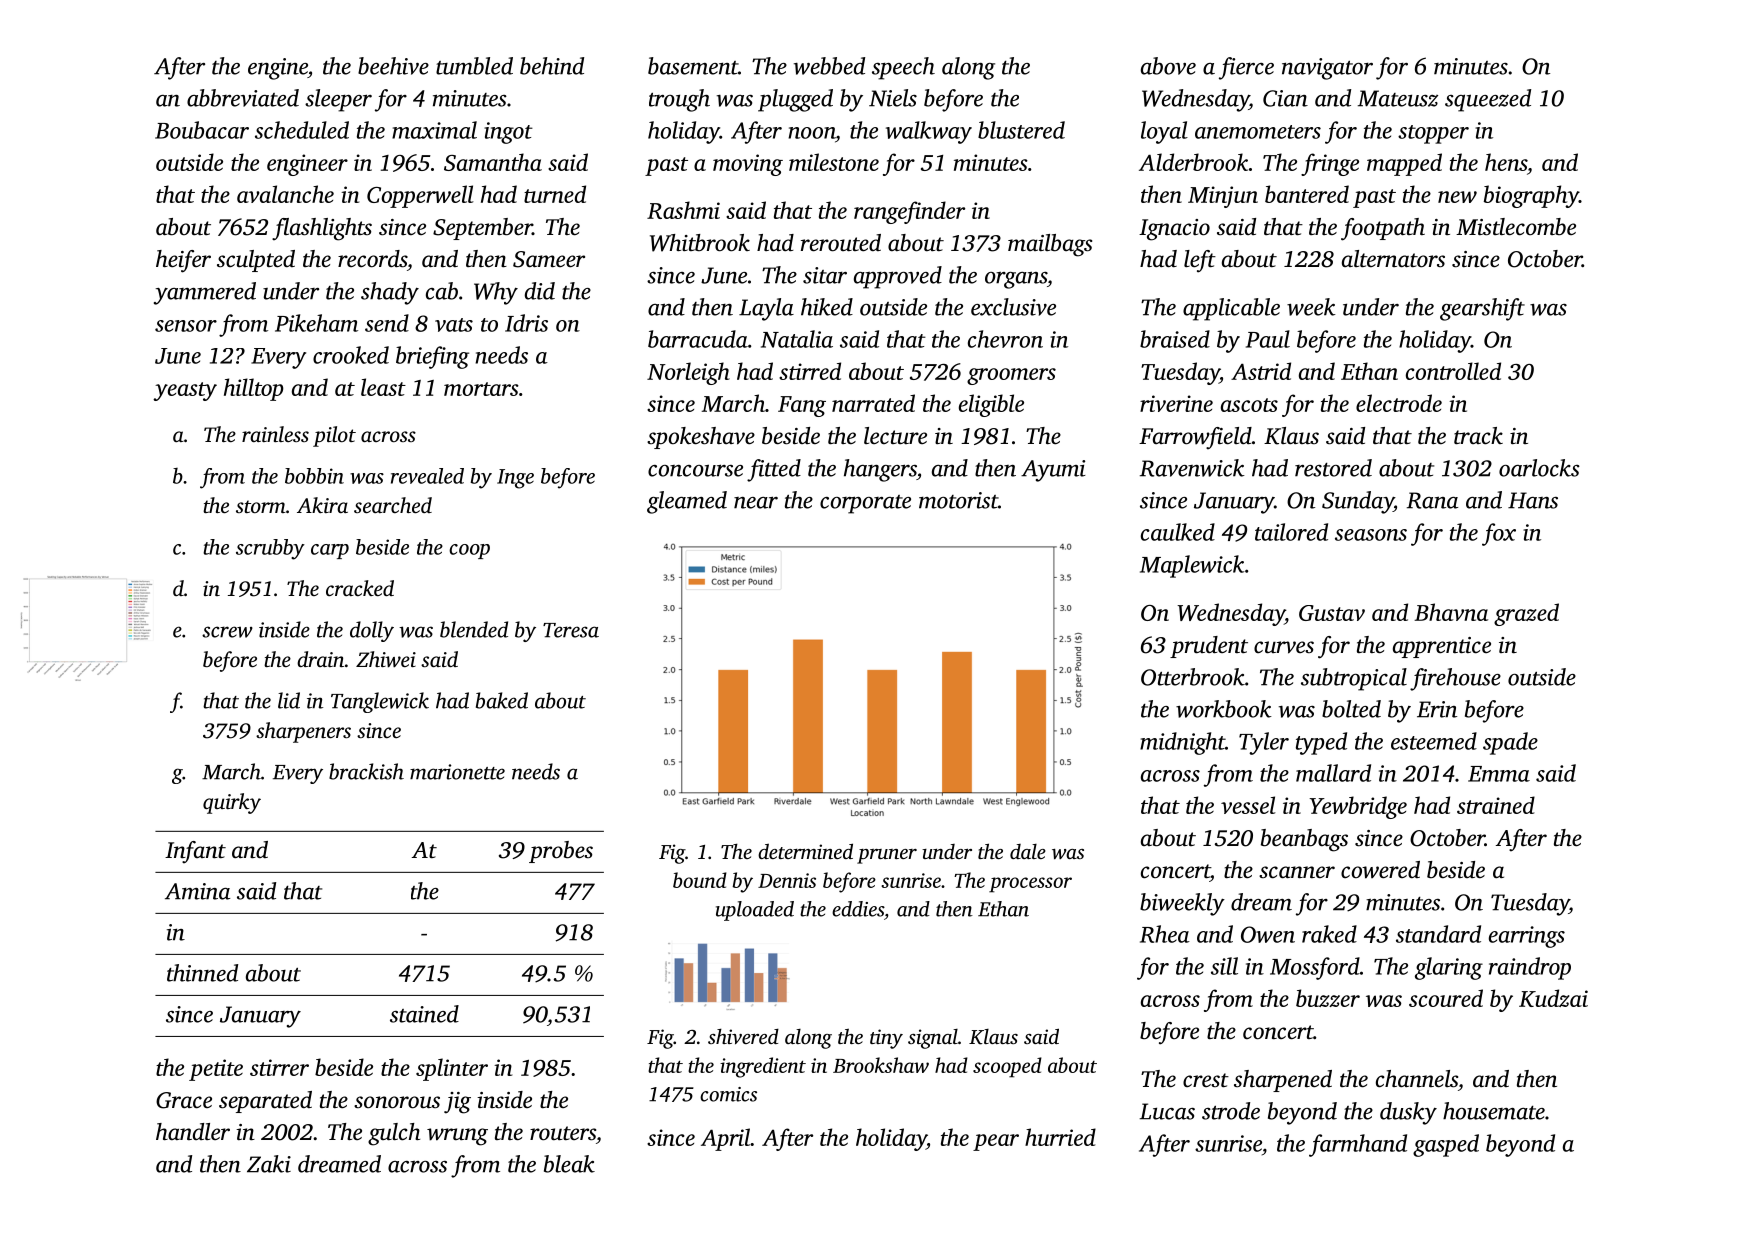 This document has width=1744, height=1233. Describe the element at coordinates (728, 1094) in the document. I see `comics` at that location.
